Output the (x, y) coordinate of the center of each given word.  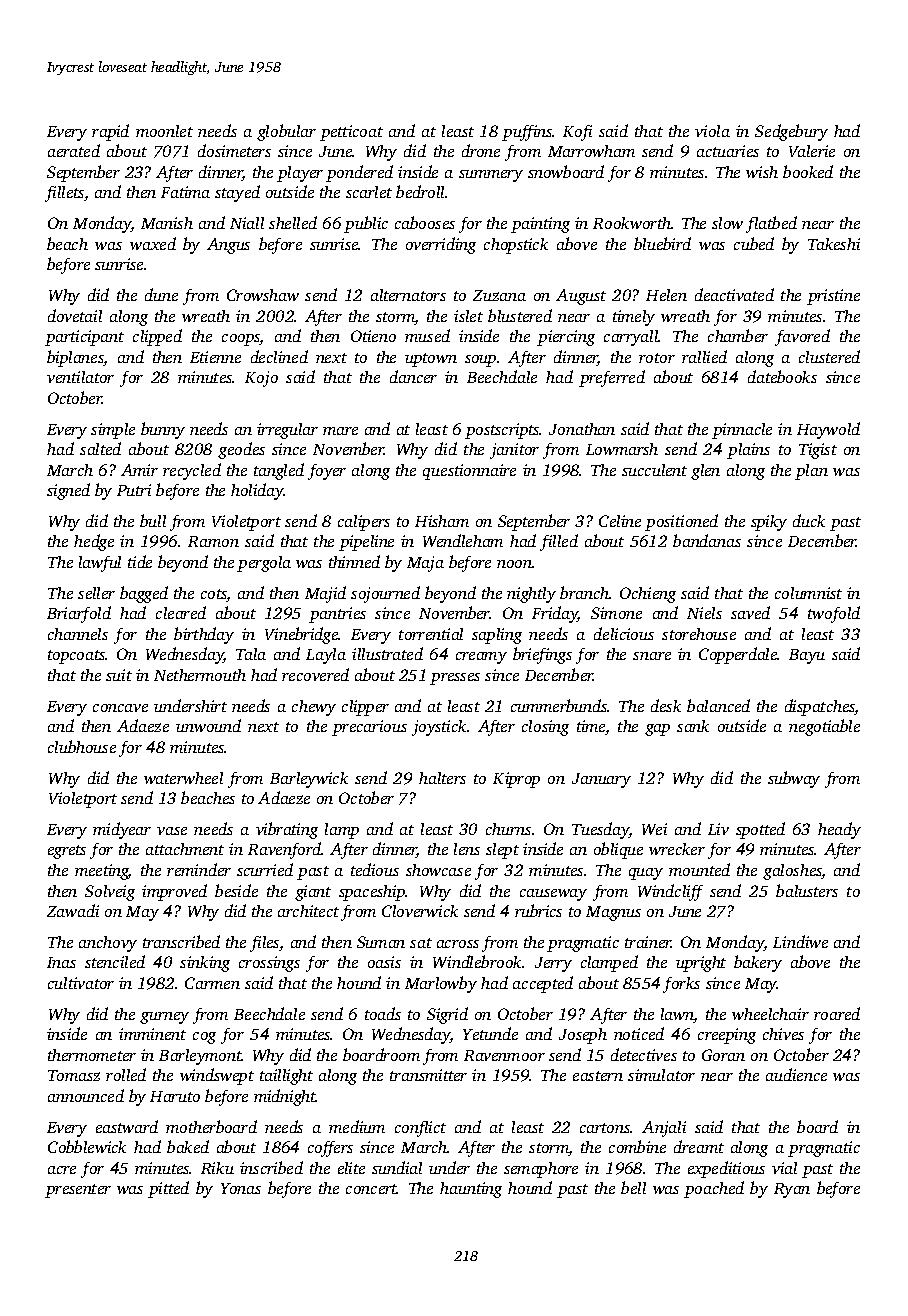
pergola (264, 564)
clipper (365, 708)
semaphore (541, 1170)
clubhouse (82, 746)
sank (693, 726)
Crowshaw (263, 295)
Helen (666, 295)
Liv (718, 829)
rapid (110, 132)
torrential (431, 634)
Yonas (241, 1188)
